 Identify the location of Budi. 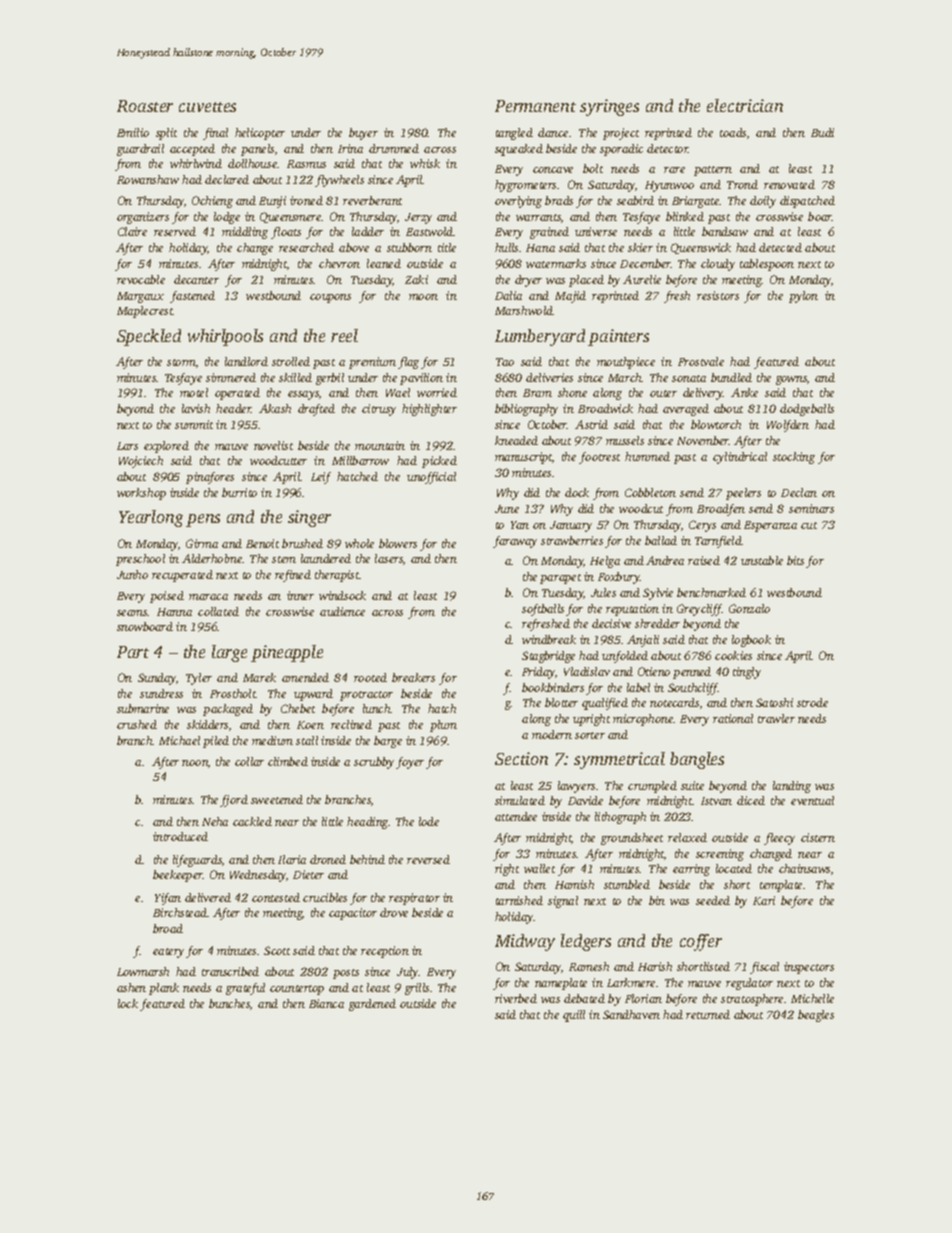
(822, 132).
